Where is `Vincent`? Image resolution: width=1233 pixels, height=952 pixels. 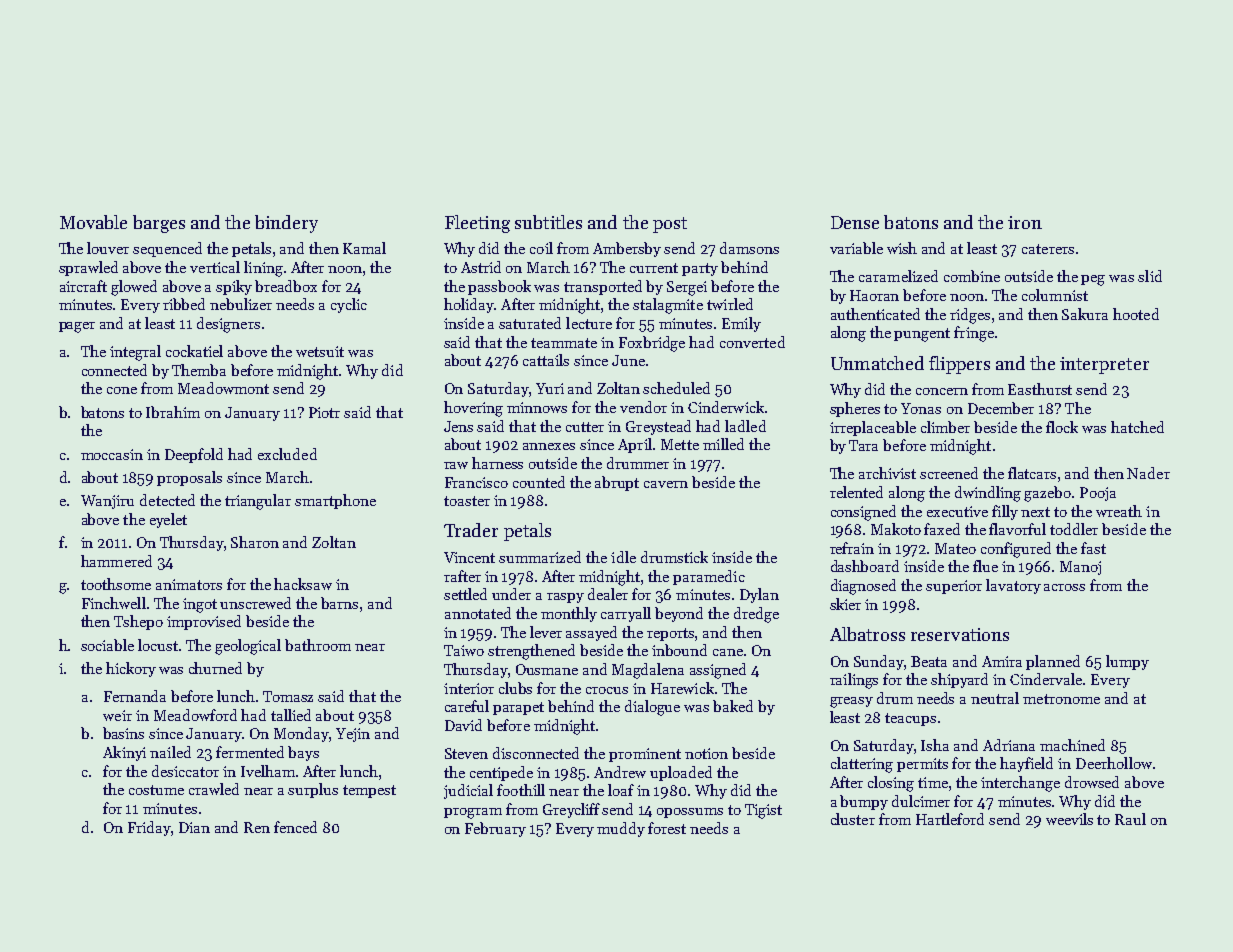 Vincent is located at coordinates (469, 557).
